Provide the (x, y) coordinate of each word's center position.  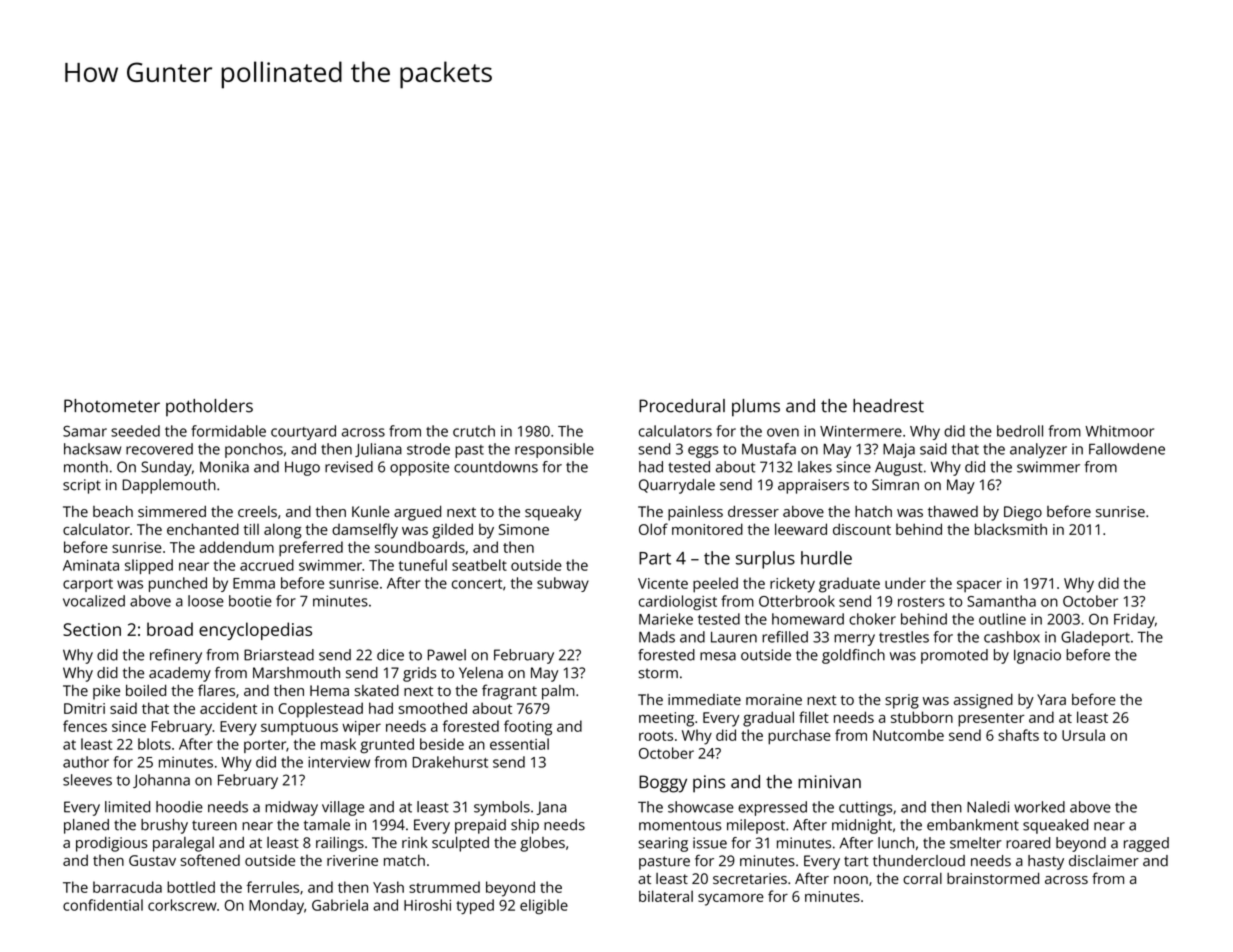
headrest (888, 406)
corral (922, 878)
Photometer (112, 406)
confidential (103, 905)
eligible (544, 906)
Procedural (682, 406)
